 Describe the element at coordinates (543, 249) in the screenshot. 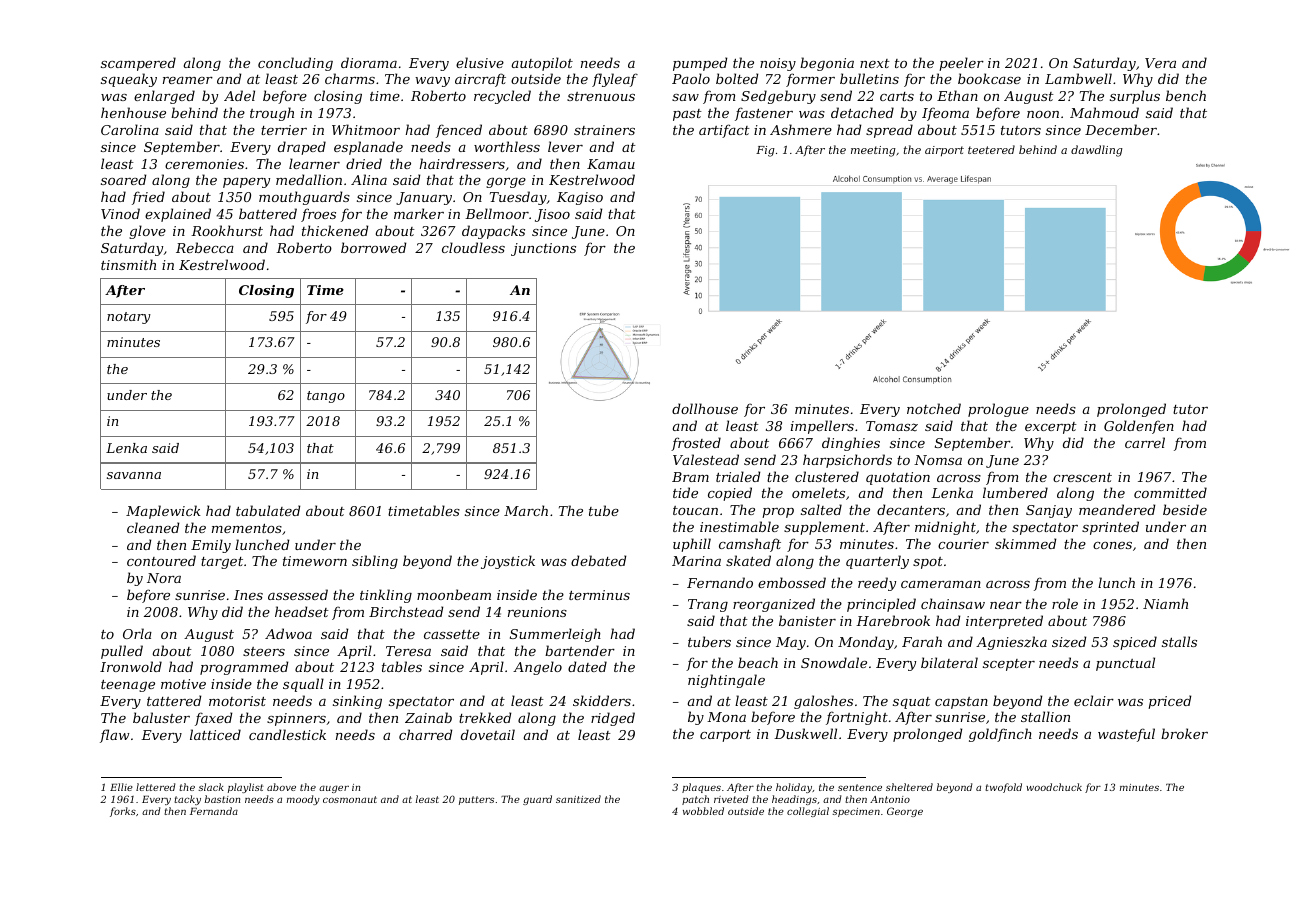

I see `junctions` at that location.
